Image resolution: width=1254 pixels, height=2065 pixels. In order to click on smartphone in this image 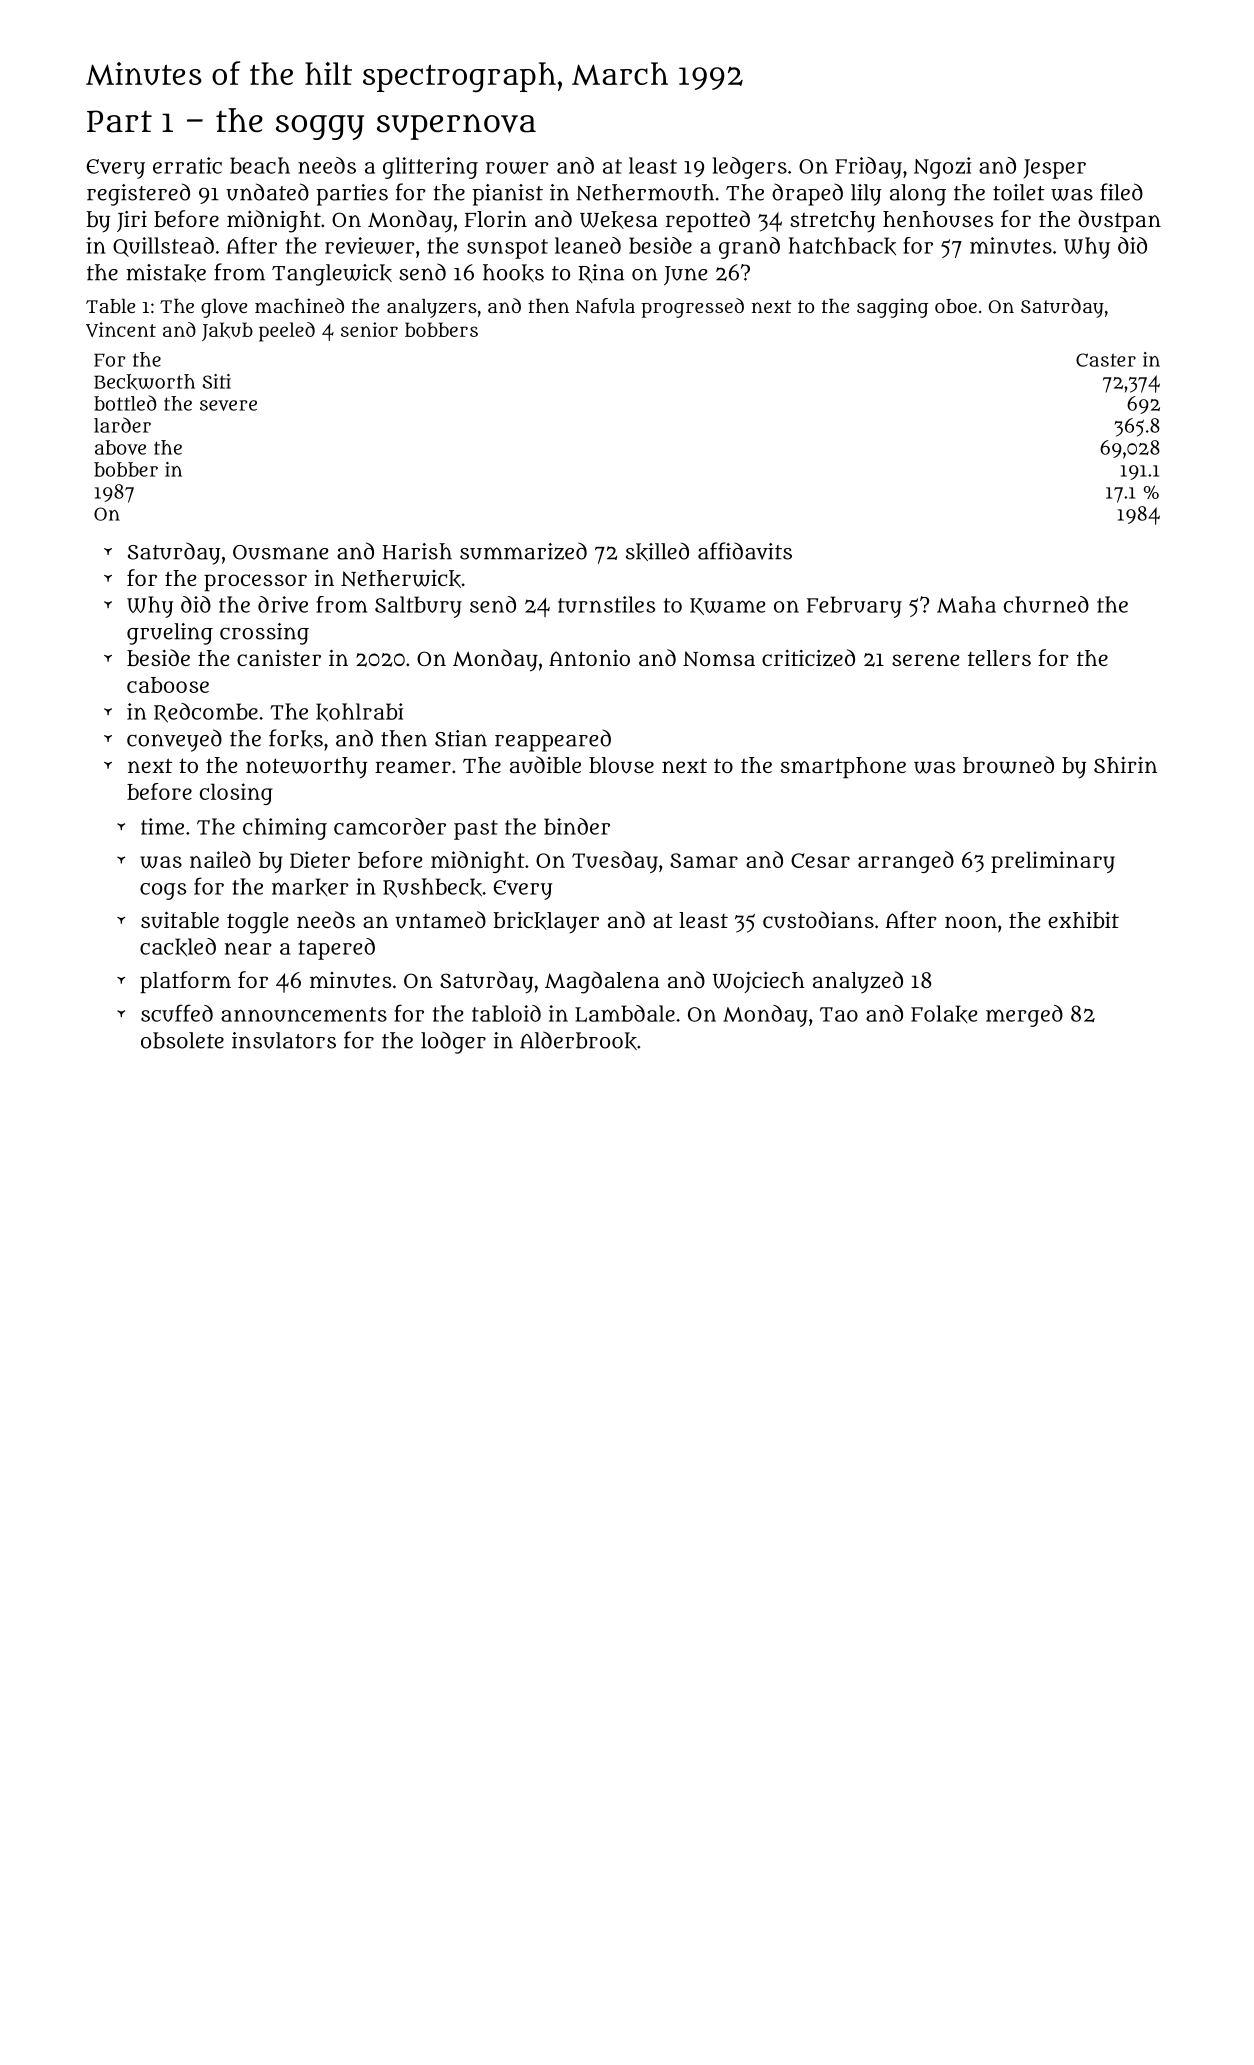, I will do `click(843, 767)`.
